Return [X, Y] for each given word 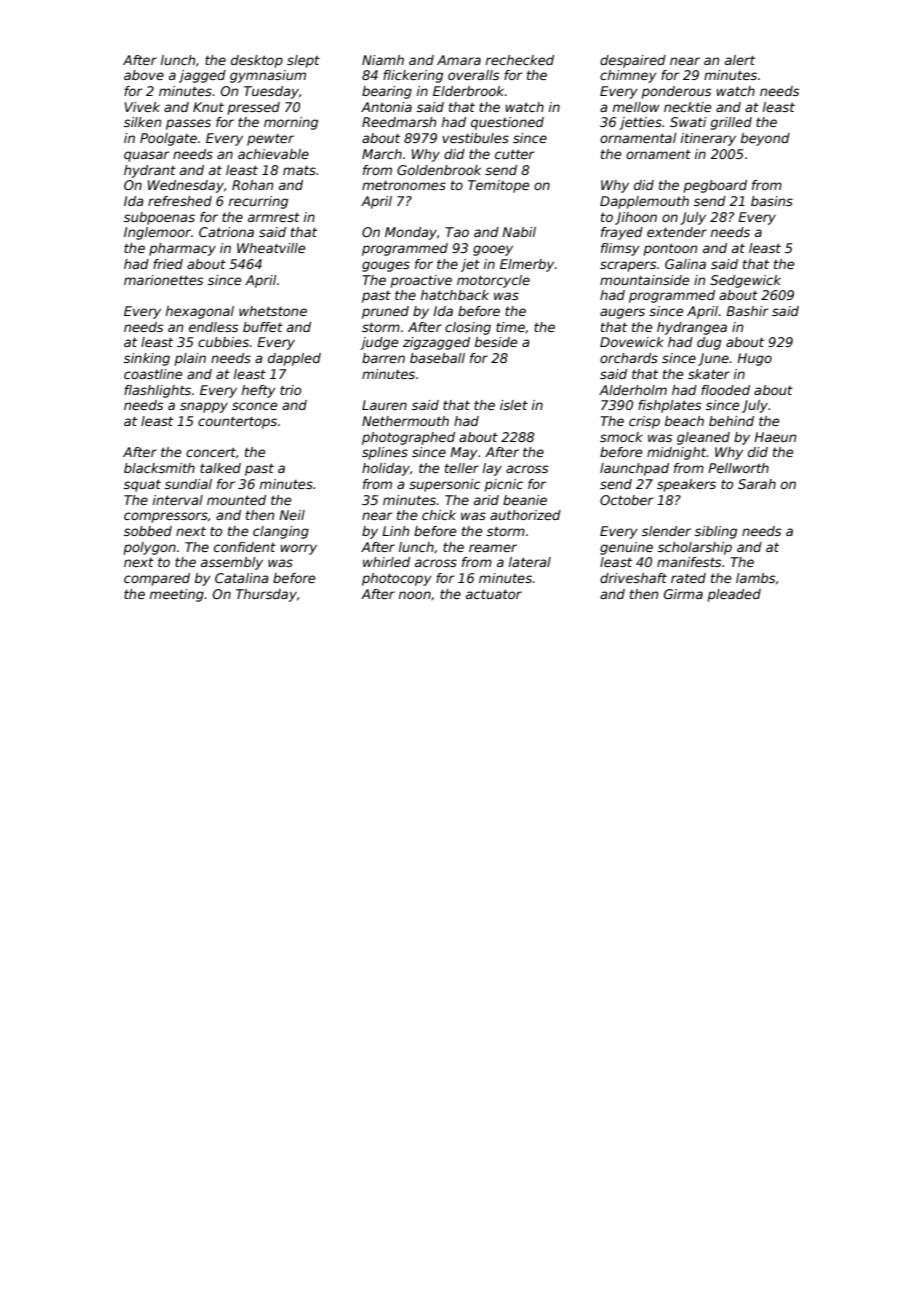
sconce [255, 406]
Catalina [242, 578]
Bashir [747, 311]
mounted [236, 500]
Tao [457, 232]
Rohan [252, 185]
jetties [640, 123]
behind [731, 421]
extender [677, 232]
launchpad [634, 469]
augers [622, 313]
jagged [202, 76]
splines [385, 453]
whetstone [273, 311]
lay [492, 469]
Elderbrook [468, 91]
